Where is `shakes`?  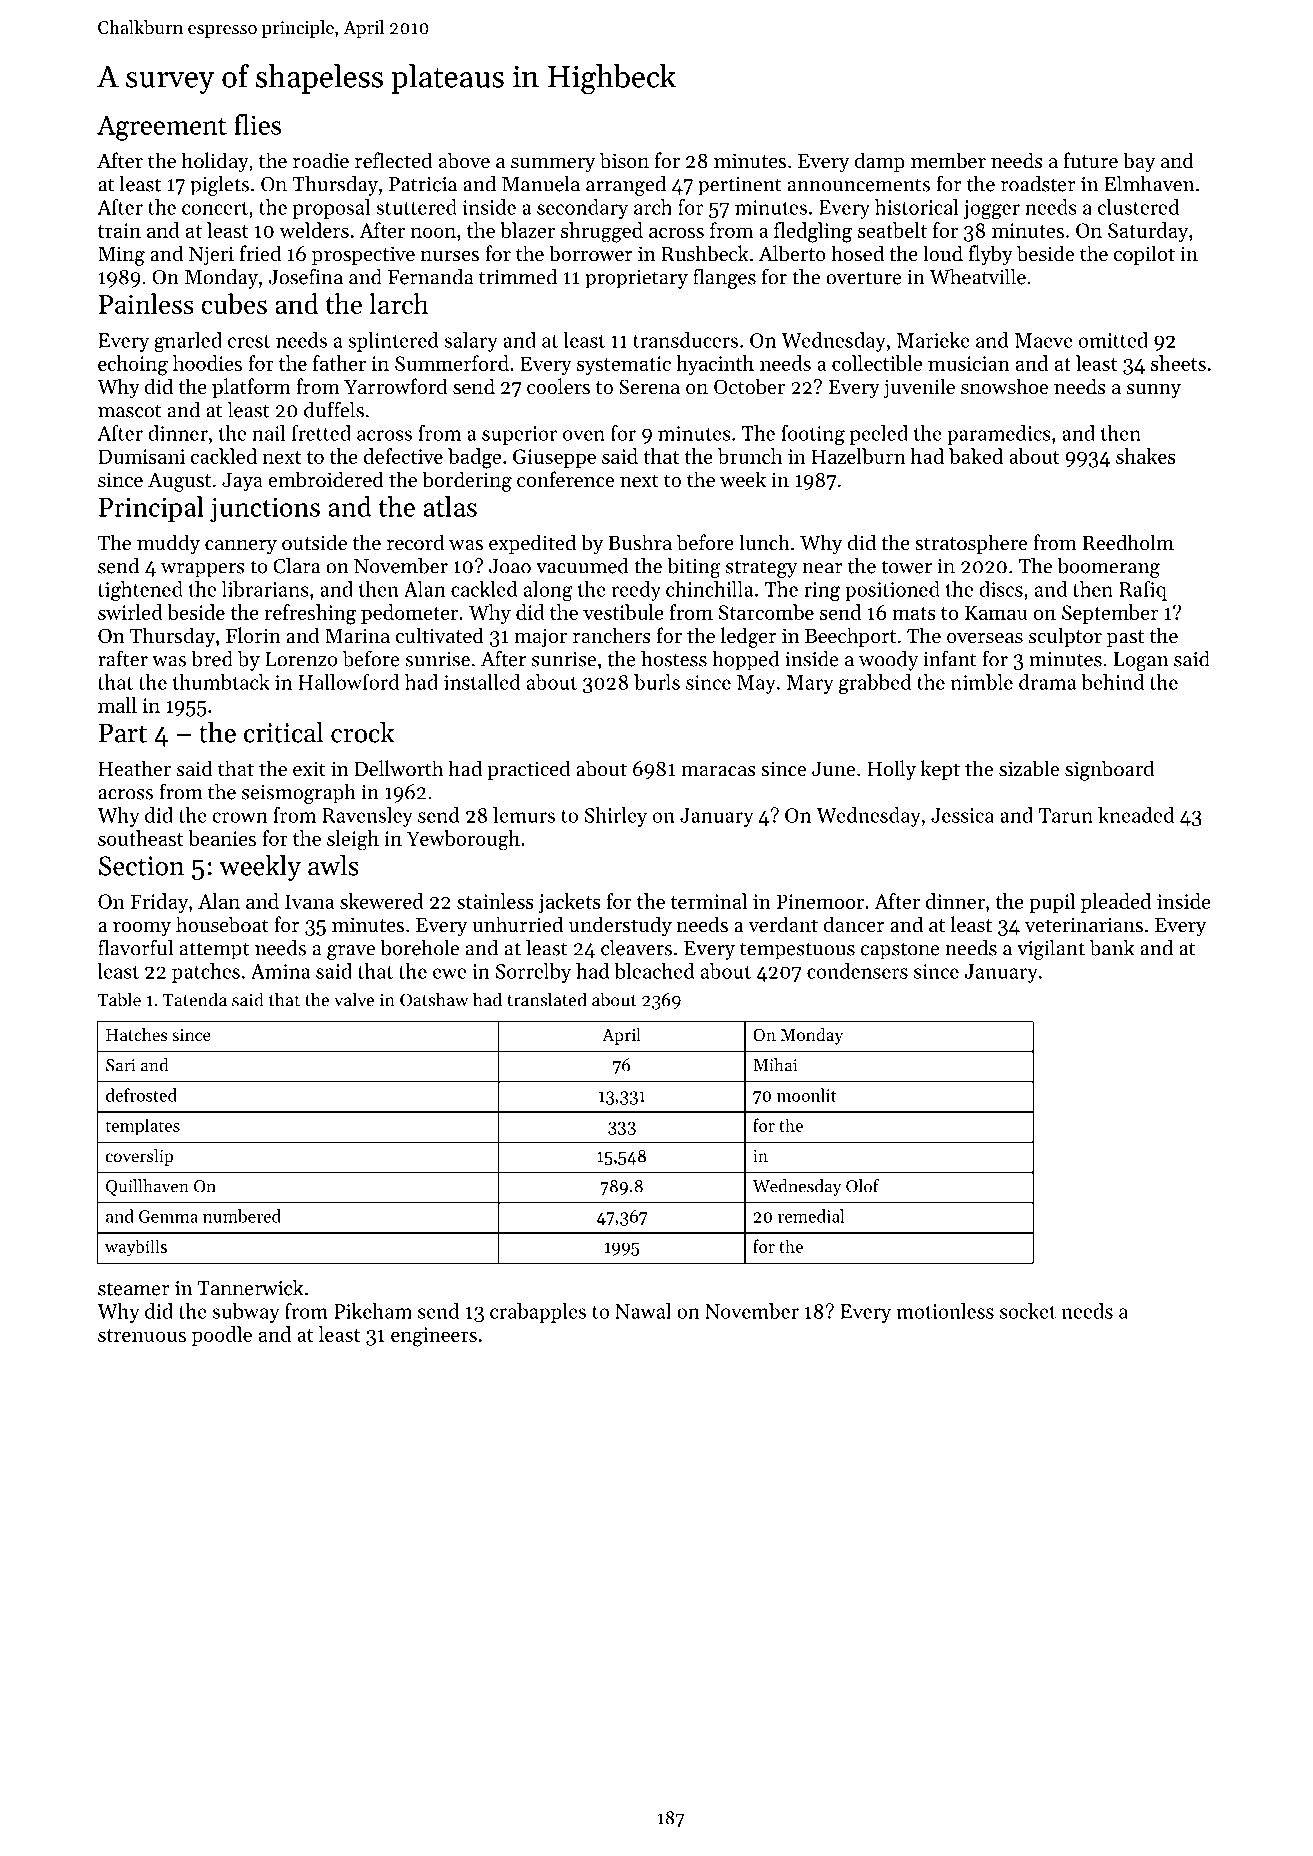 shakes is located at coordinates (1146, 456).
